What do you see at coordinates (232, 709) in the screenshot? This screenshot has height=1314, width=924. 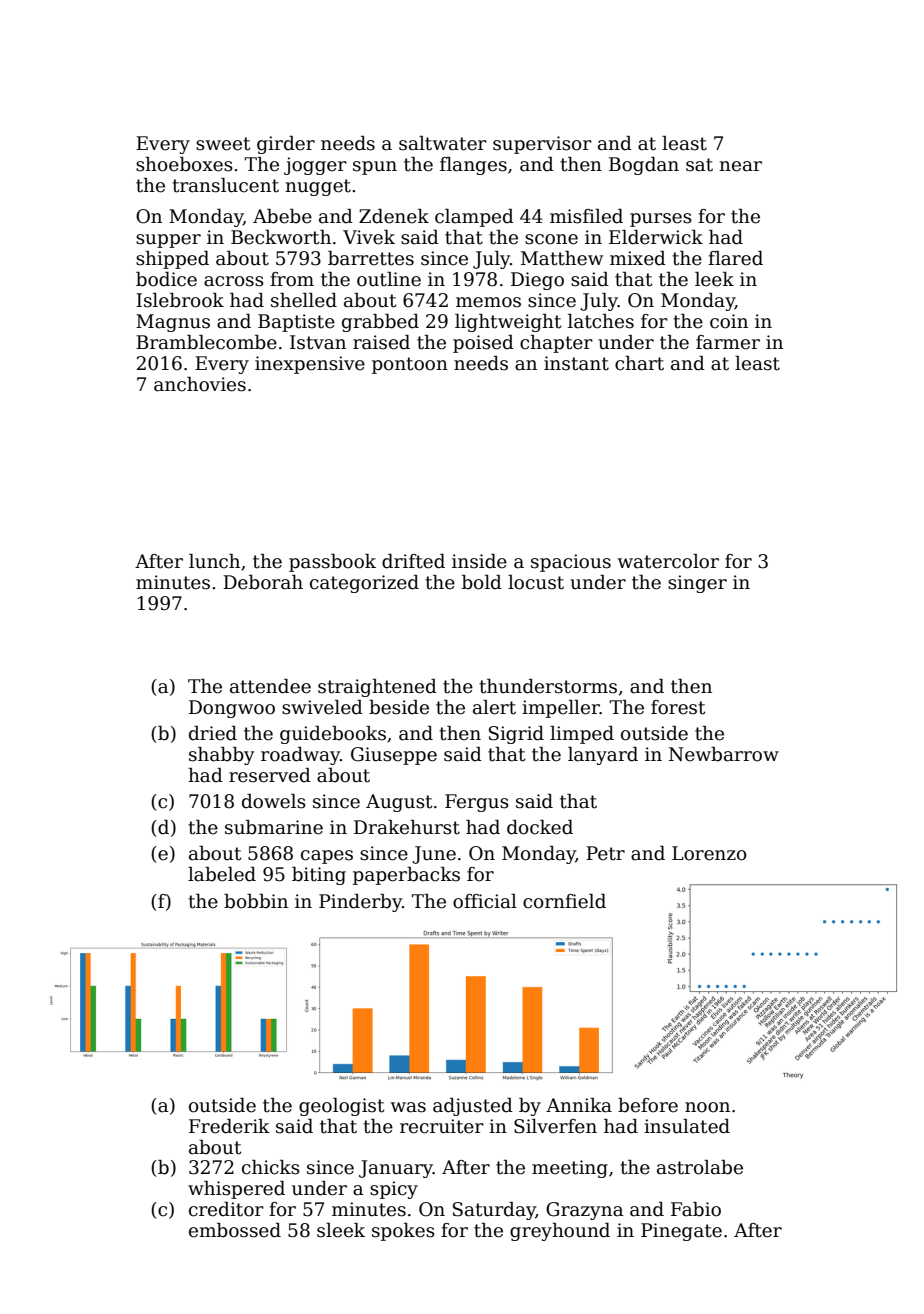 I see `Dongwoo` at bounding box center [232, 709].
